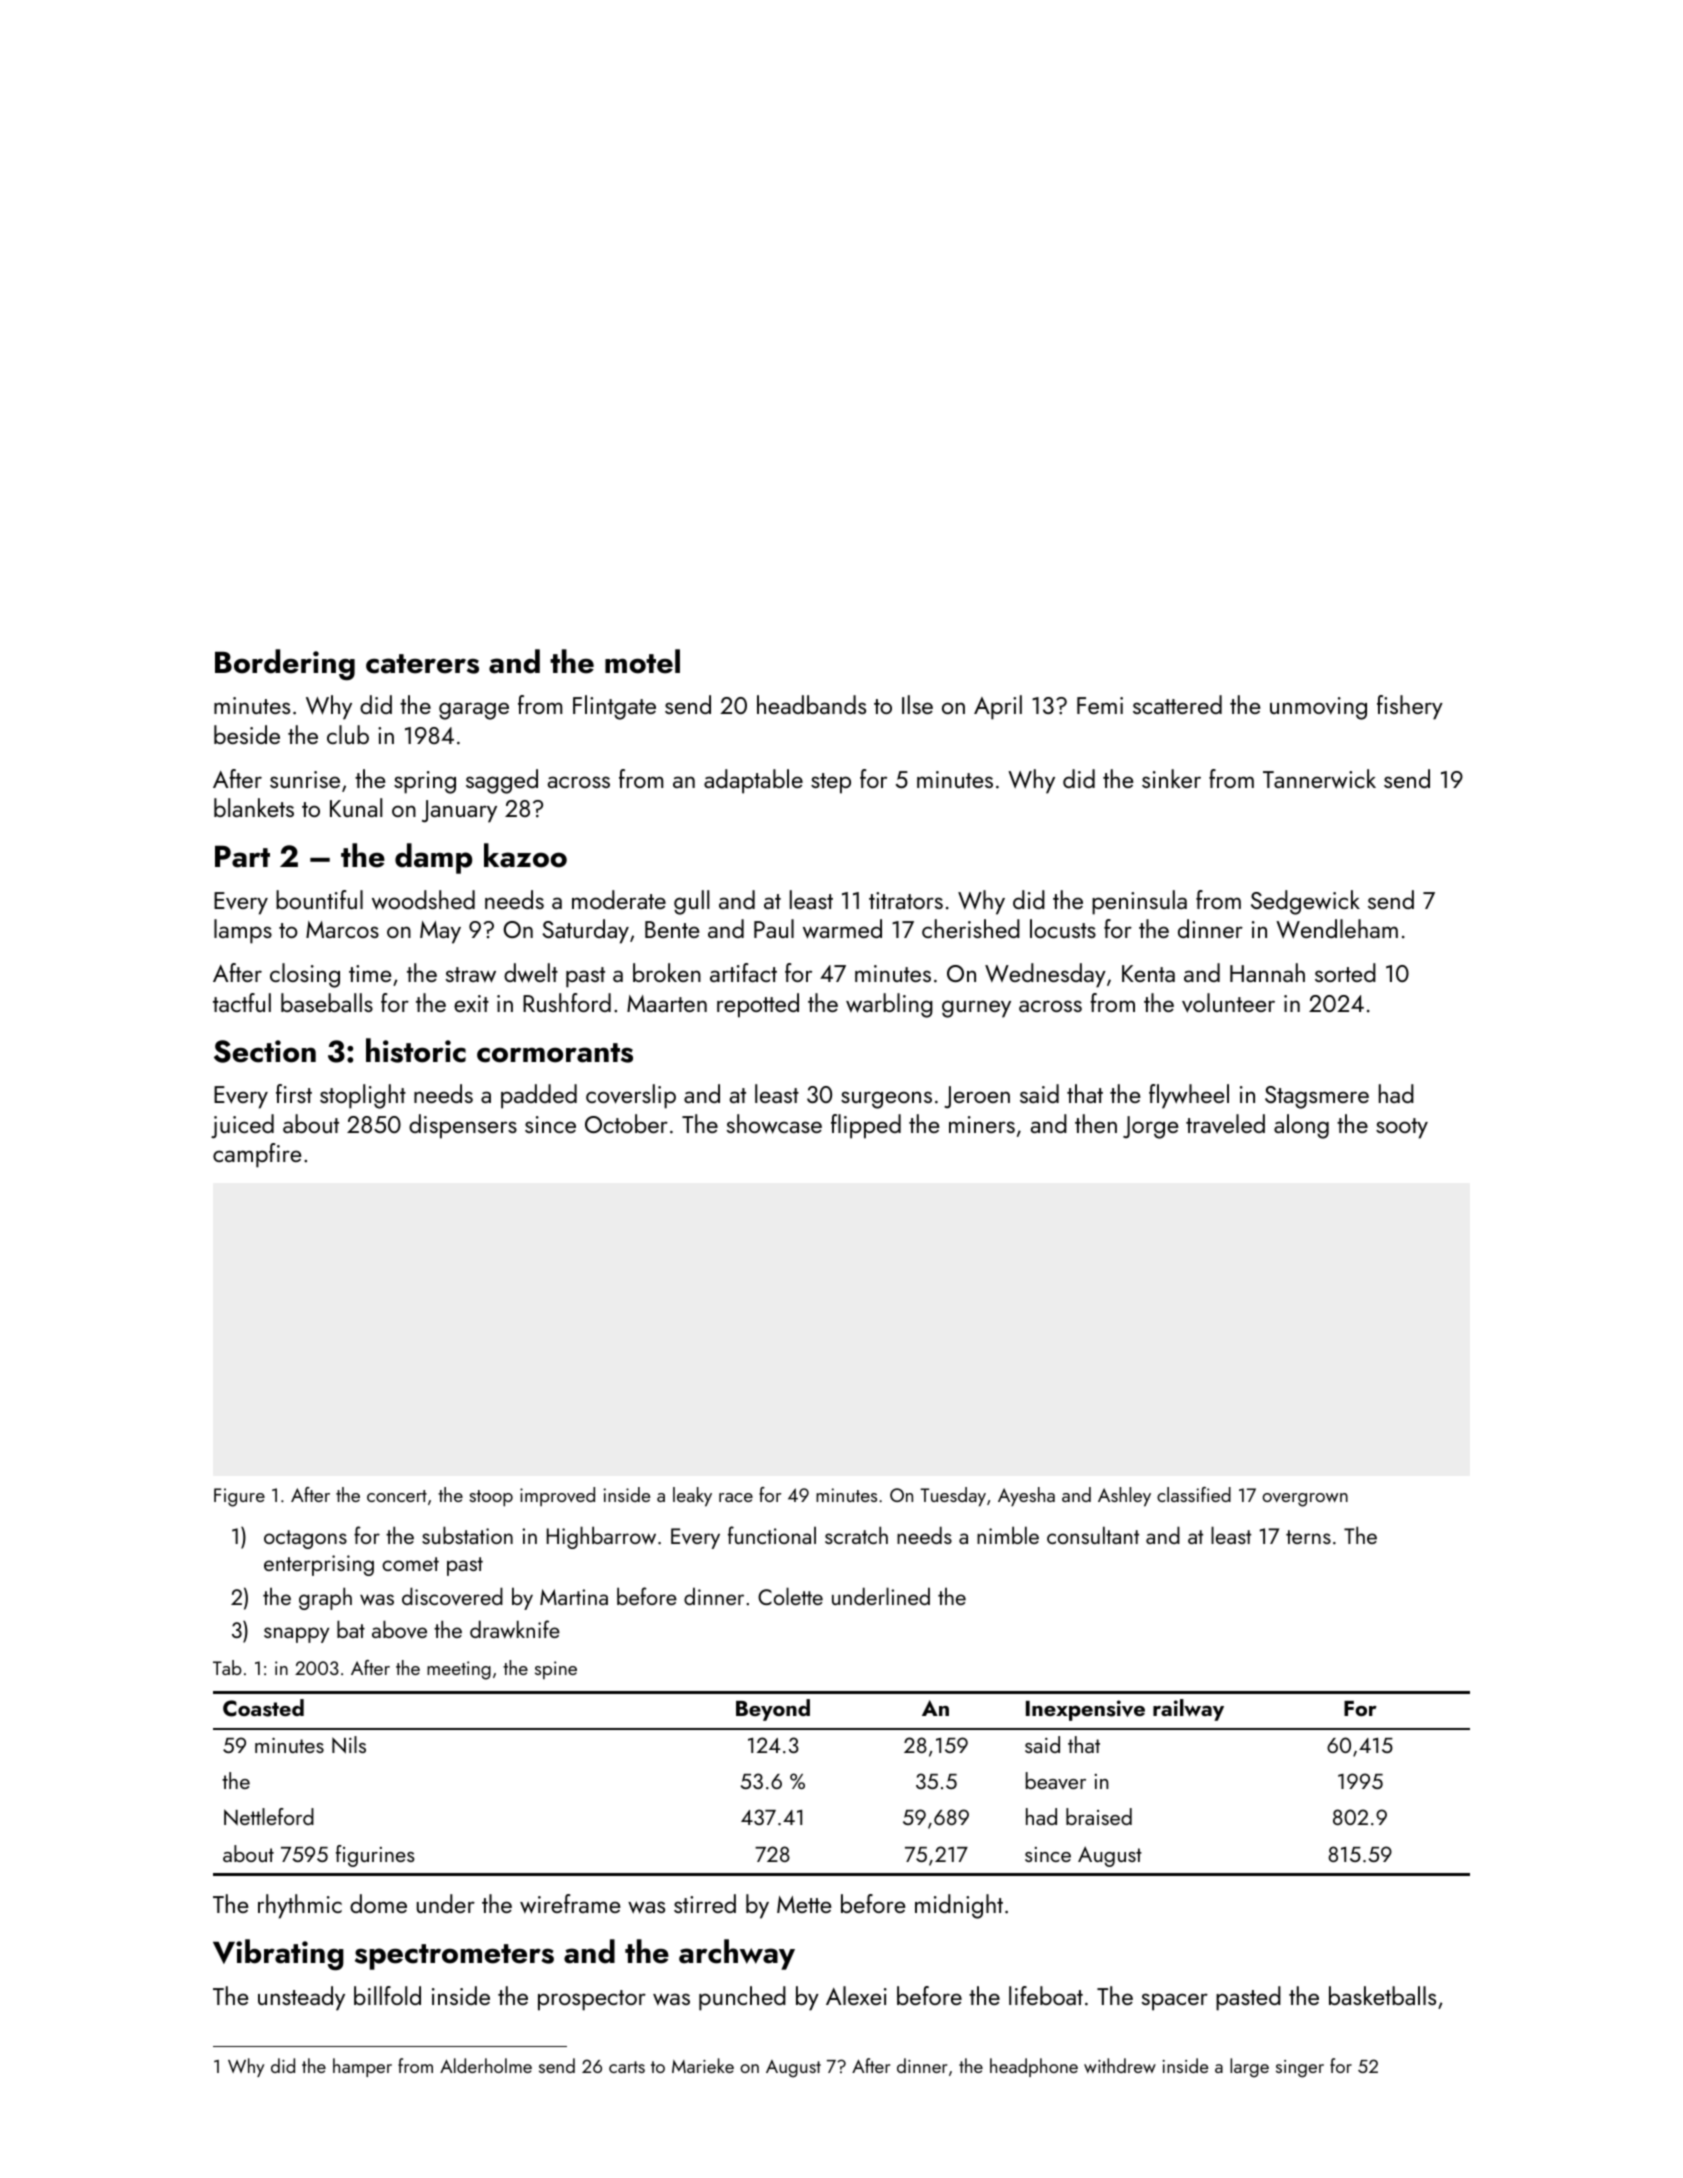  I want to click on Inexpensive, so click(1085, 1710).
